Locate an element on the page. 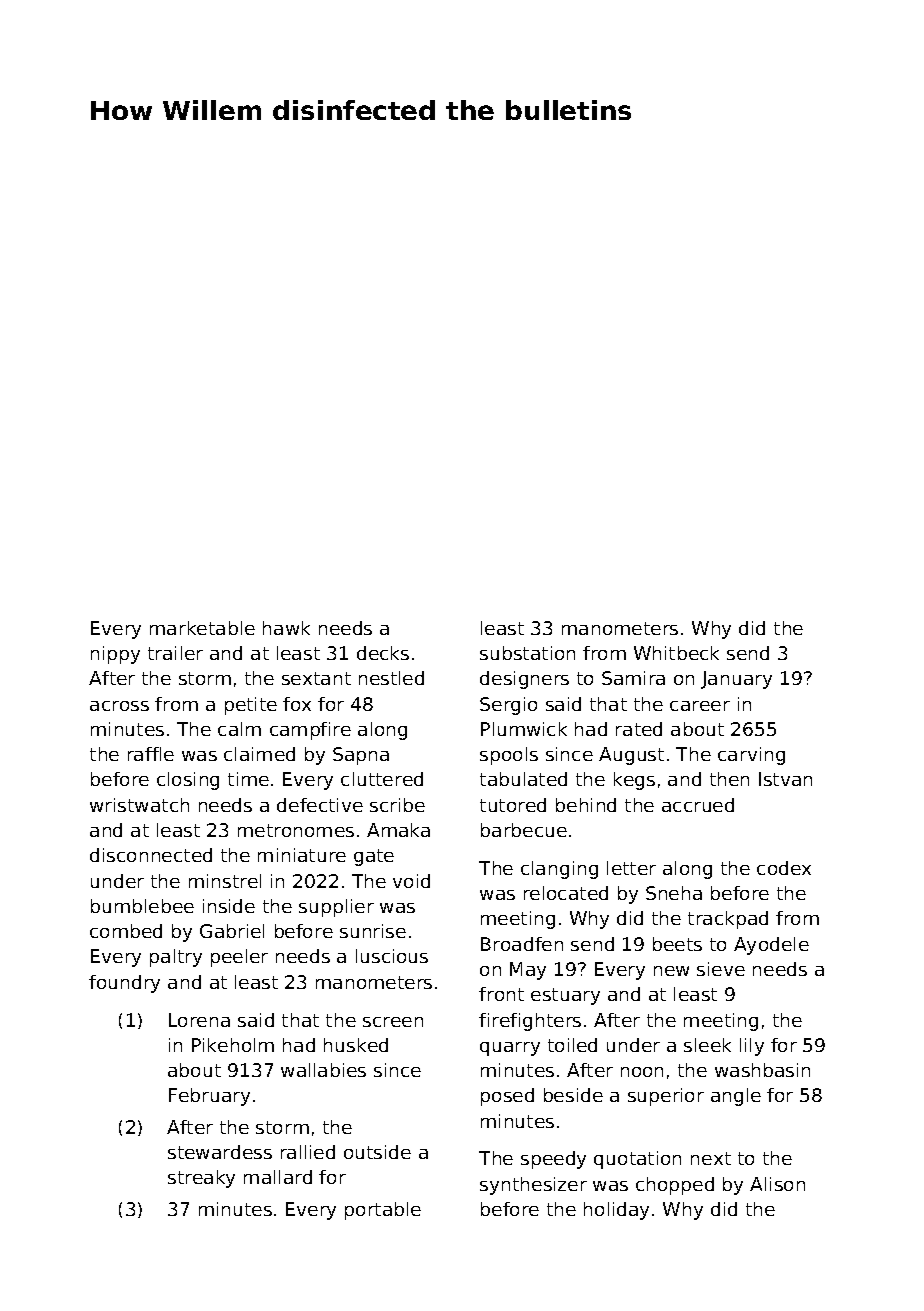 This page has height=1311, width=924. void is located at coordinates (411, 881).
